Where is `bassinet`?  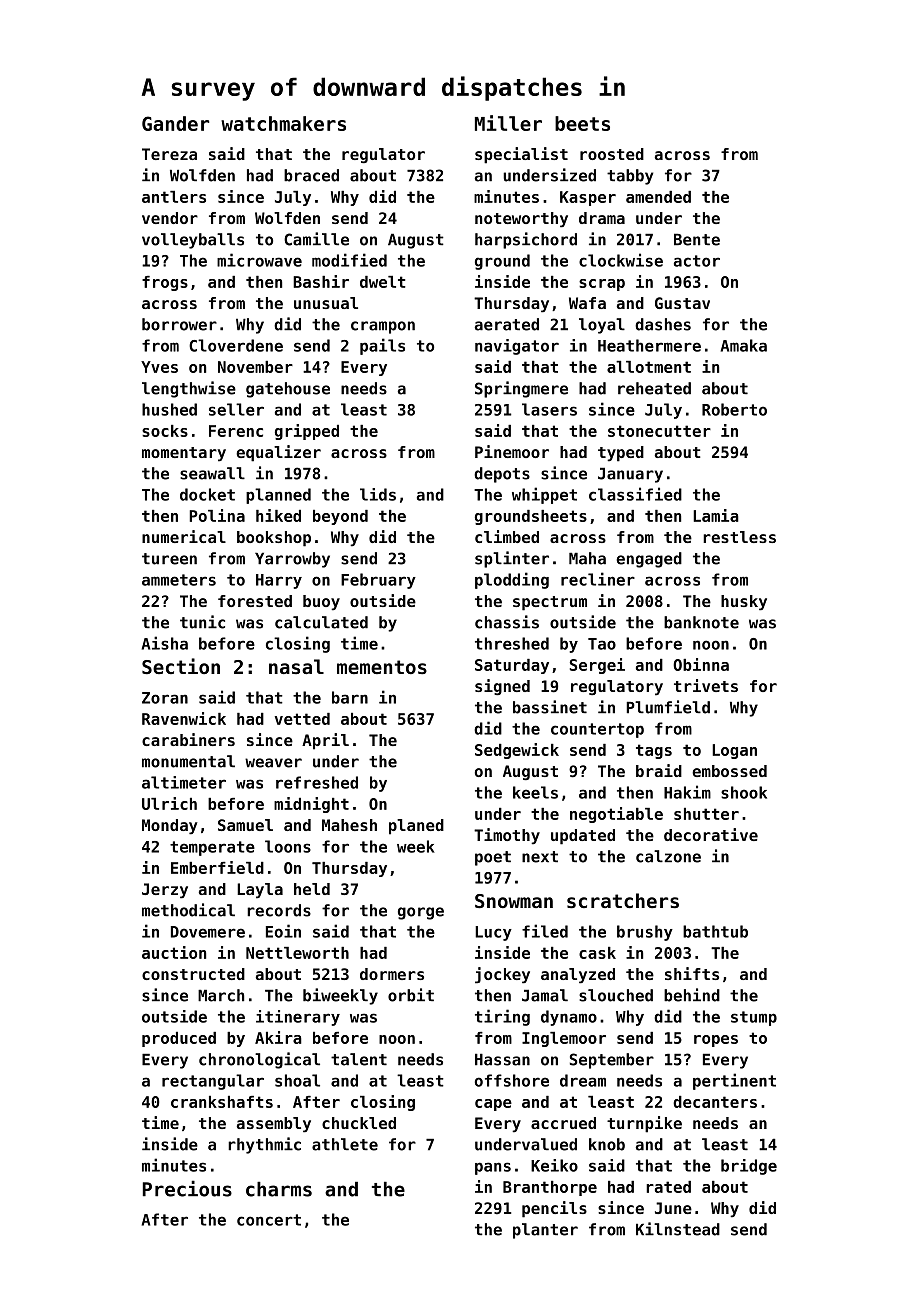 bassinet is located at coordinates (550, 707).
